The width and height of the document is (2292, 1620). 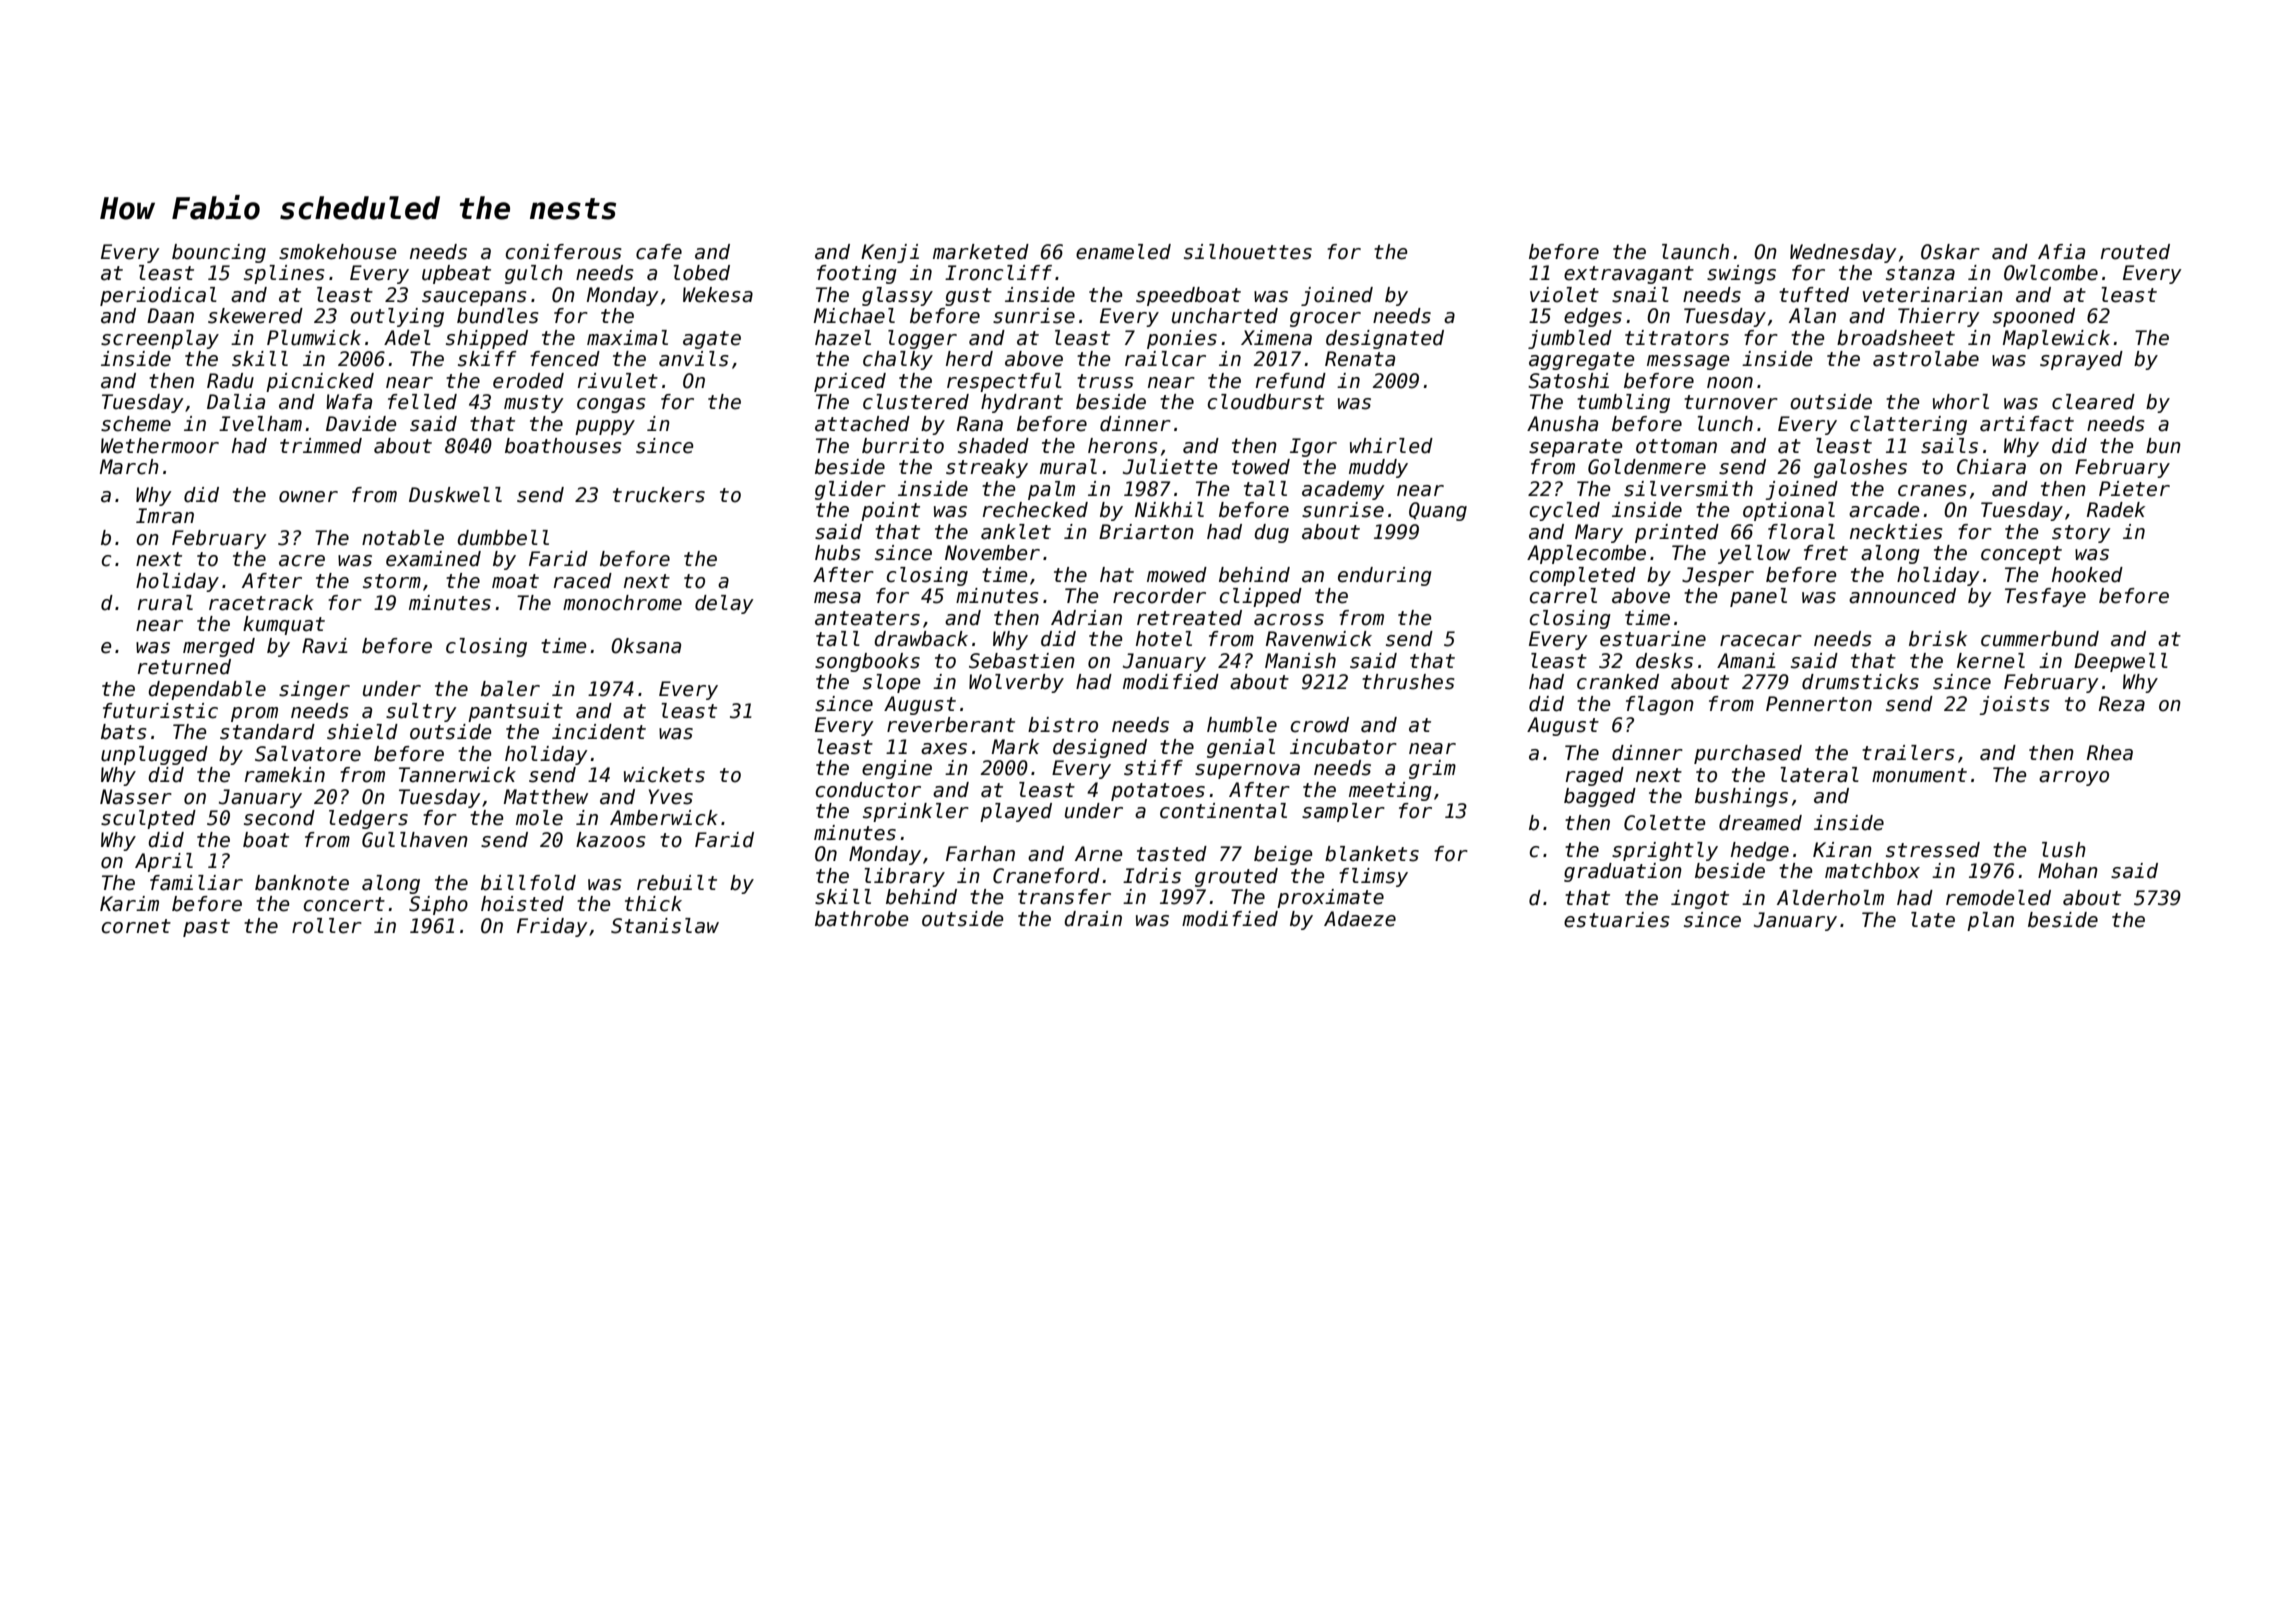 What do you see at coordinates (903, 446) in the document?
I see `burrito` at bounding box center [903, 446].
